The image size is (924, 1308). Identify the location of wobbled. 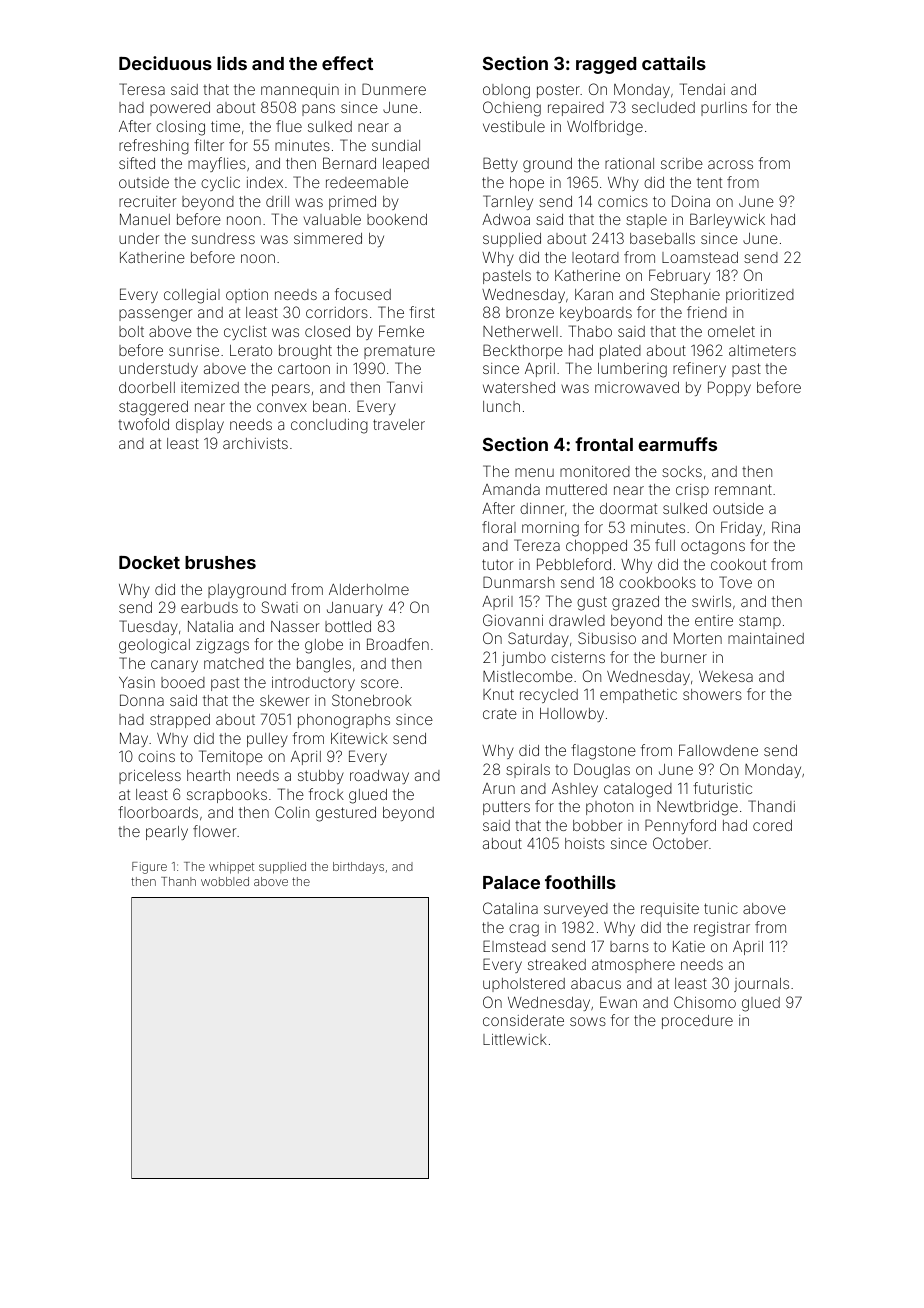
(225, 881).
